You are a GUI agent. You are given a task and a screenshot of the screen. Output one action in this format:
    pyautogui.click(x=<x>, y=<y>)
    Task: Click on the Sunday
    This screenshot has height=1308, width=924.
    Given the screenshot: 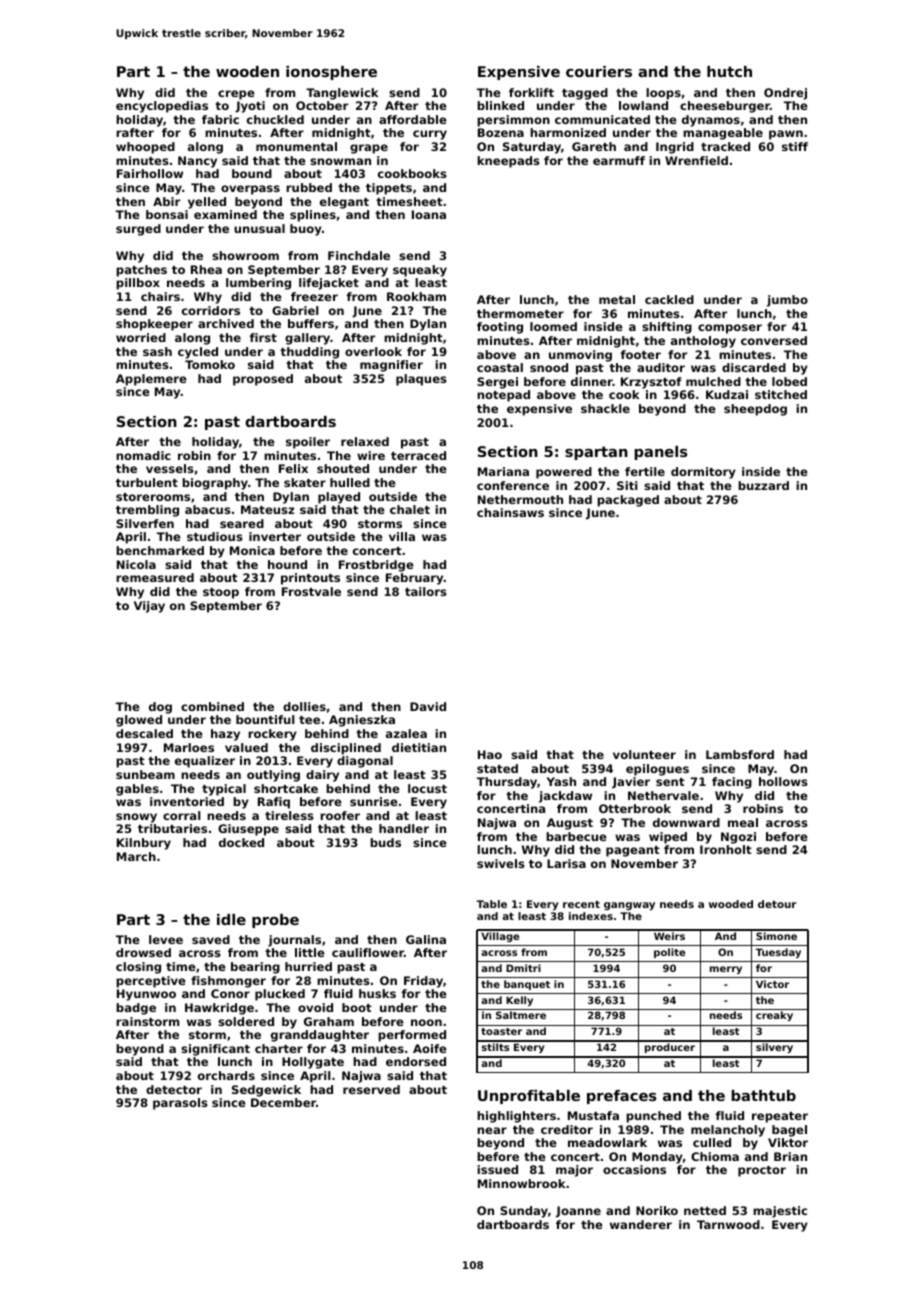 What is the action you would take?
    pyautogui.click(x=524, y=1212)
